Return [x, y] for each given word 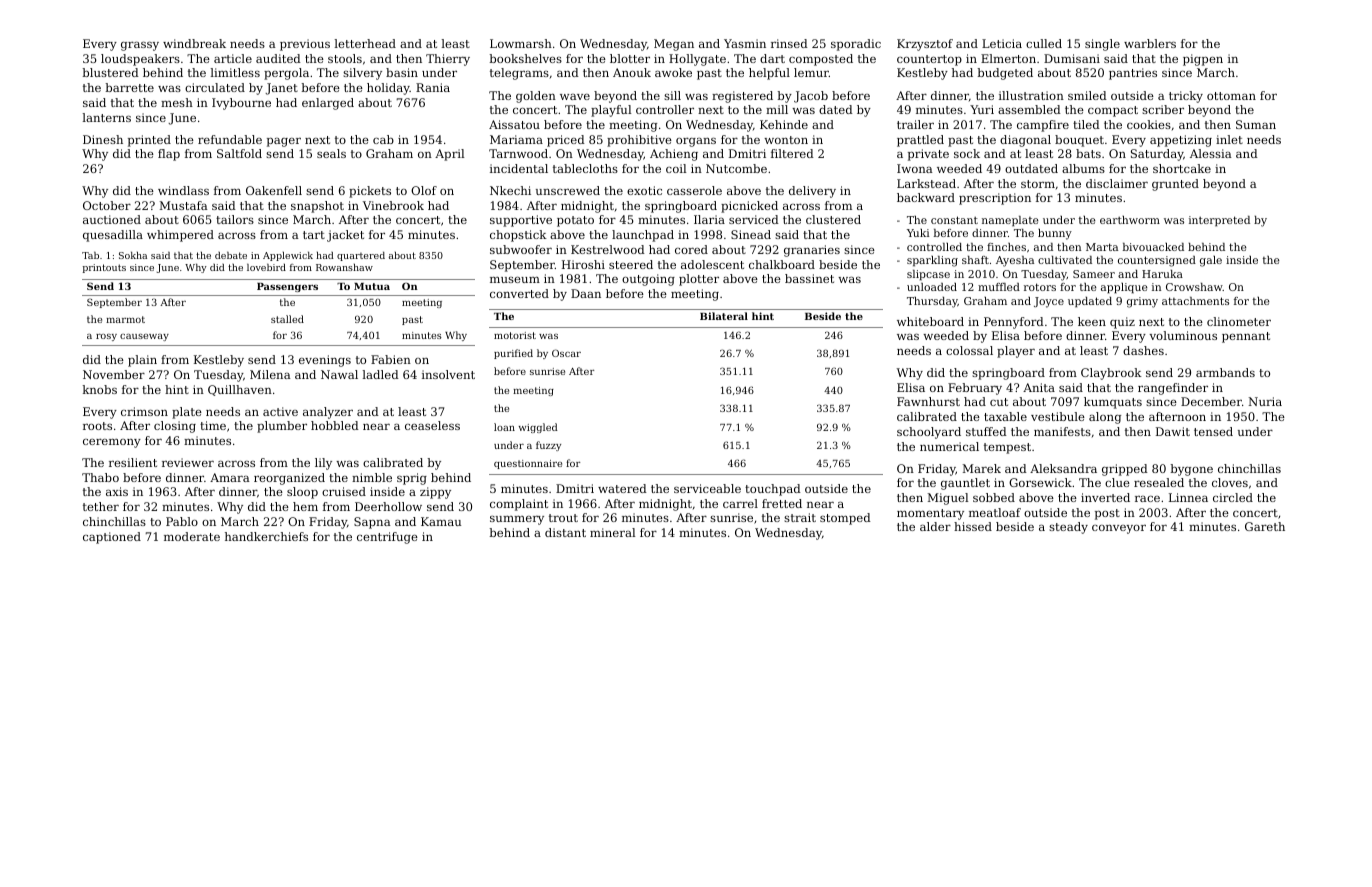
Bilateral [724, 316]
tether [101, 506]
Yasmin [745, 43]
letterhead [365, 43]
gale [1211, 261]
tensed [1213, 431]
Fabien [391, 359]
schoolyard [929, 433]
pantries [1133, 74]
